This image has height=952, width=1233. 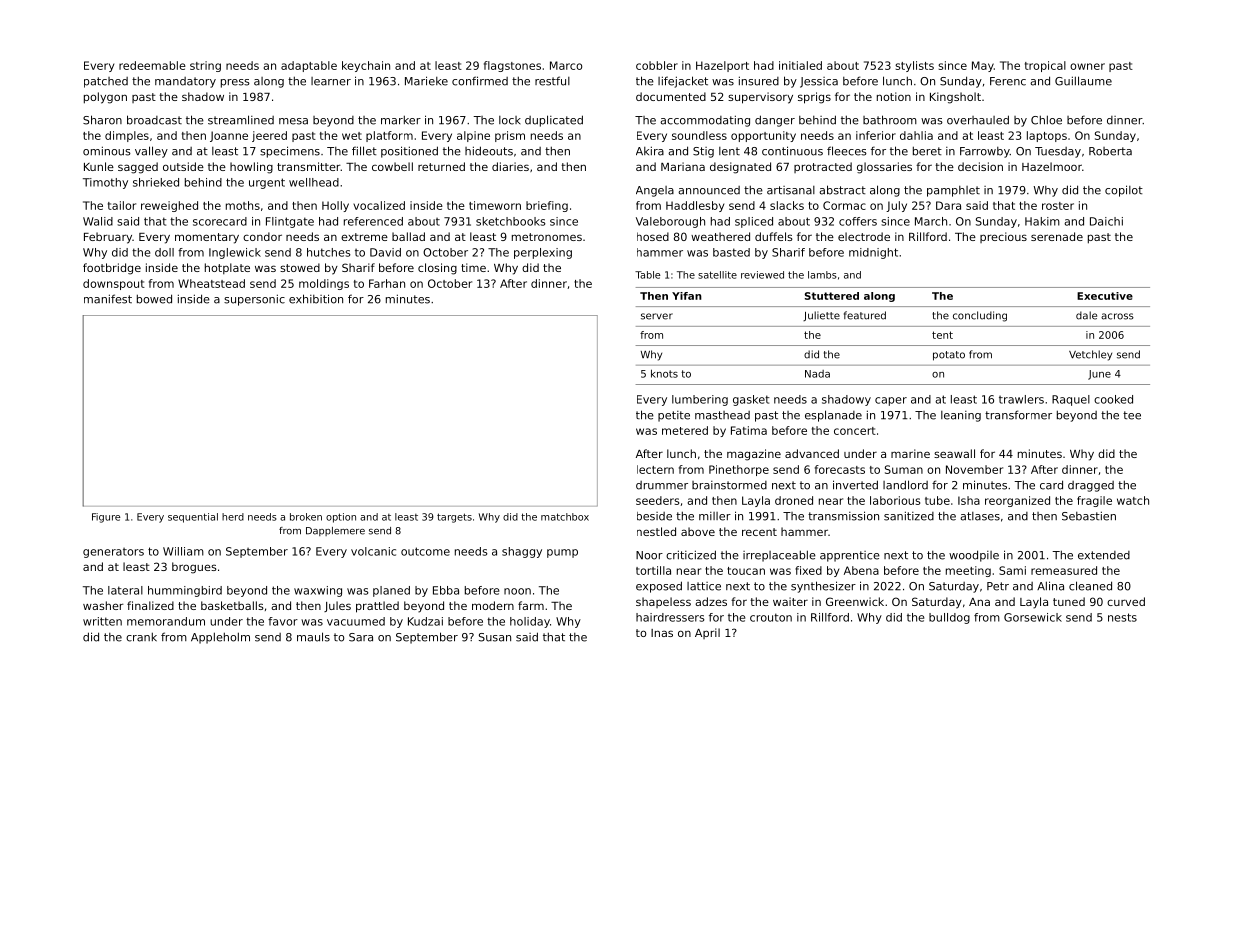 What do you see at coordinates (685, 430) in the image?
I see `metered` at bounding box center [685, 430].
